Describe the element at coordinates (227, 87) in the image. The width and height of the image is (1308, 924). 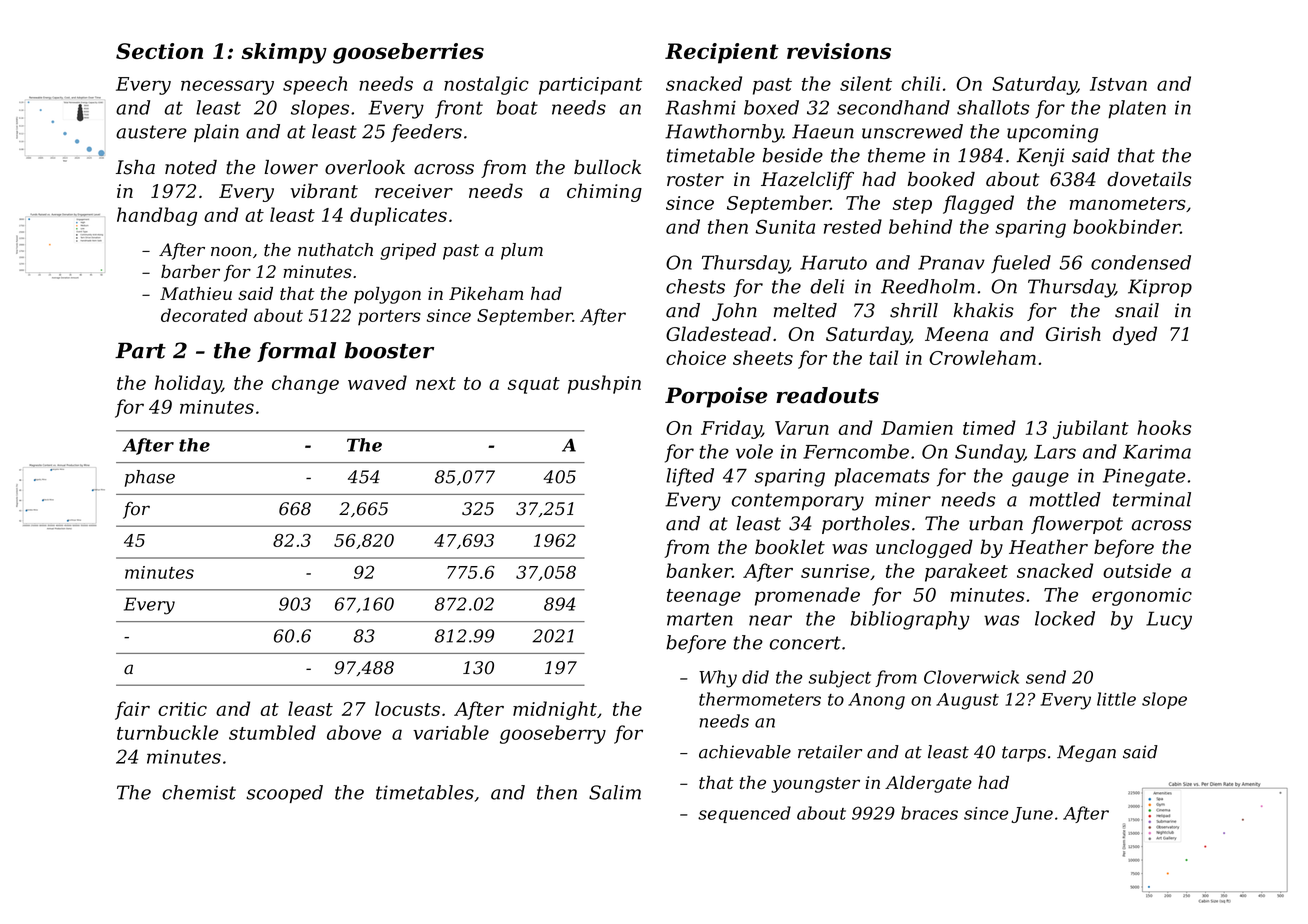
I see `necessary` at that location.
